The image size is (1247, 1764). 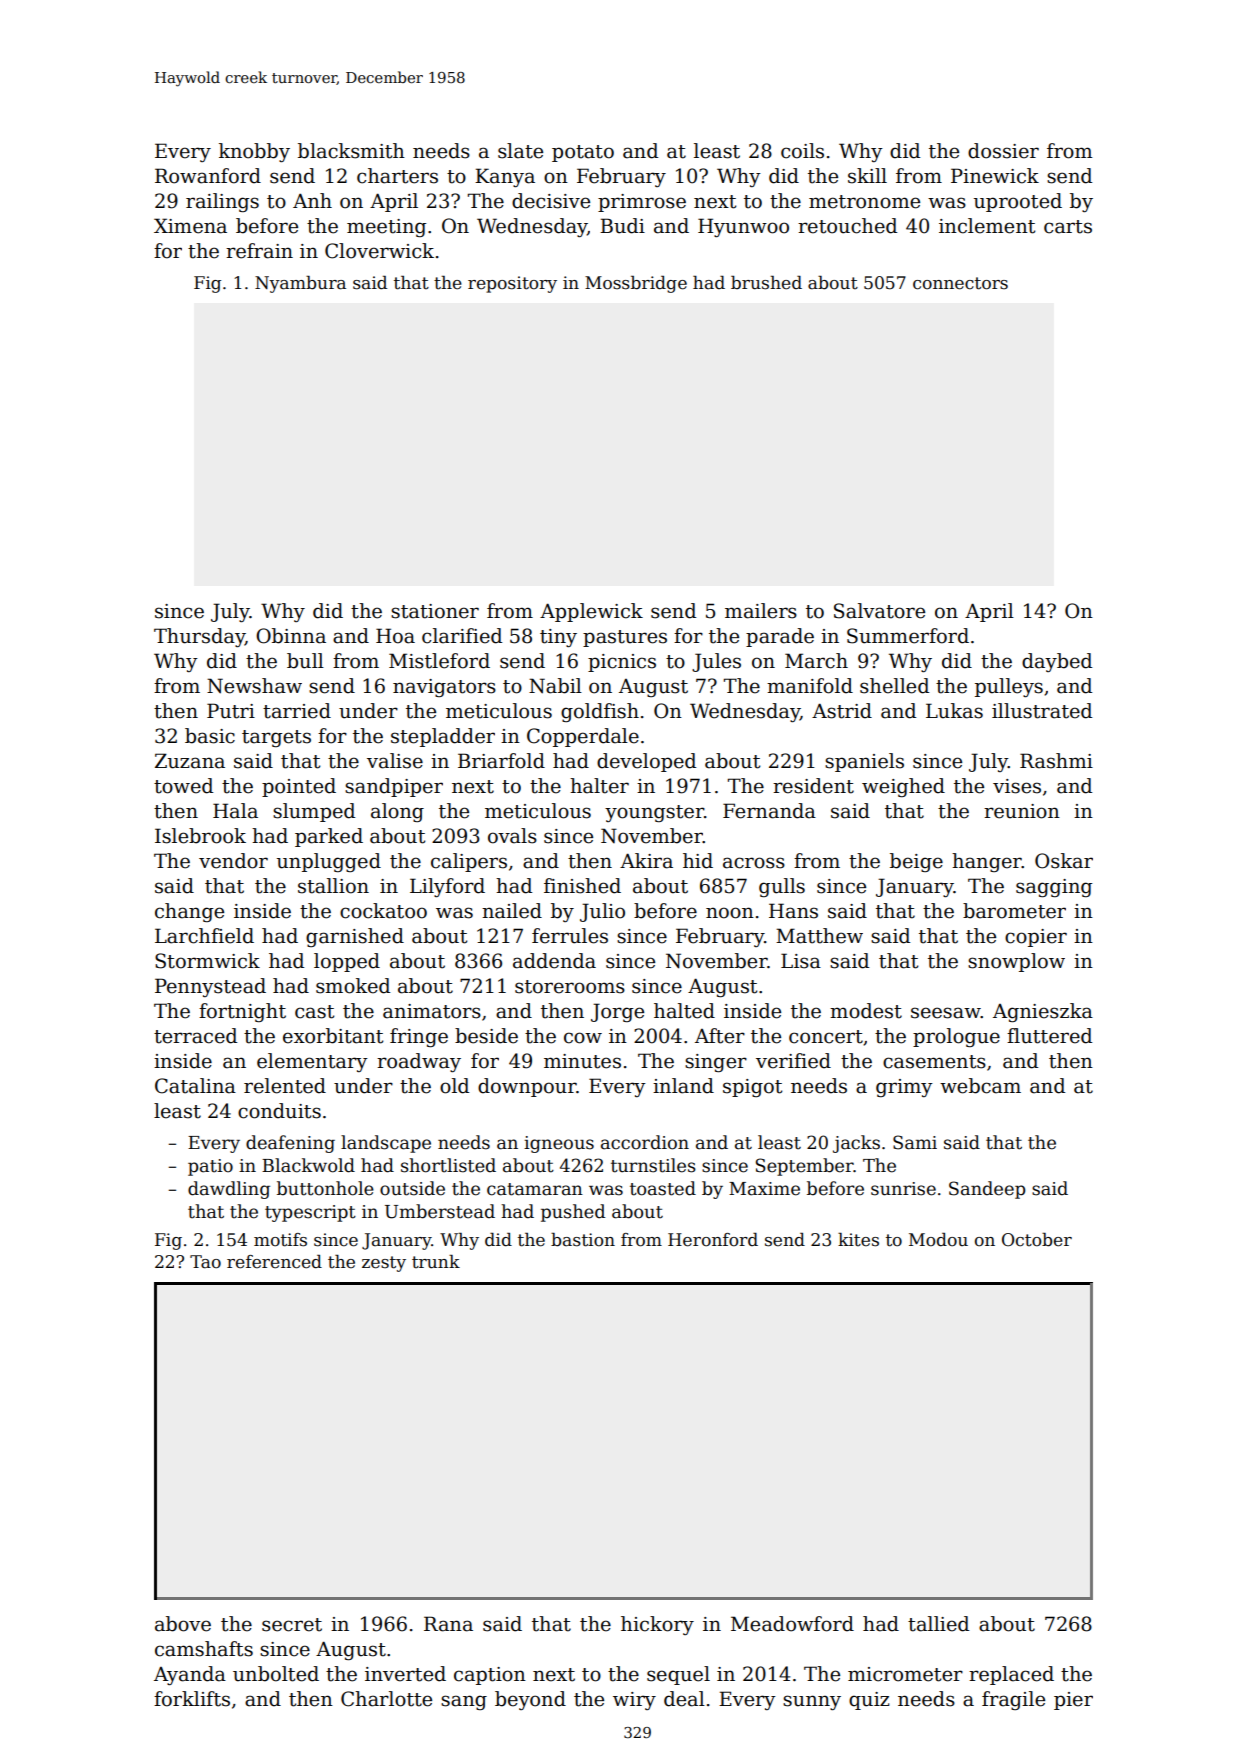 I want to click on connectors, so click(x=960, y=283).
